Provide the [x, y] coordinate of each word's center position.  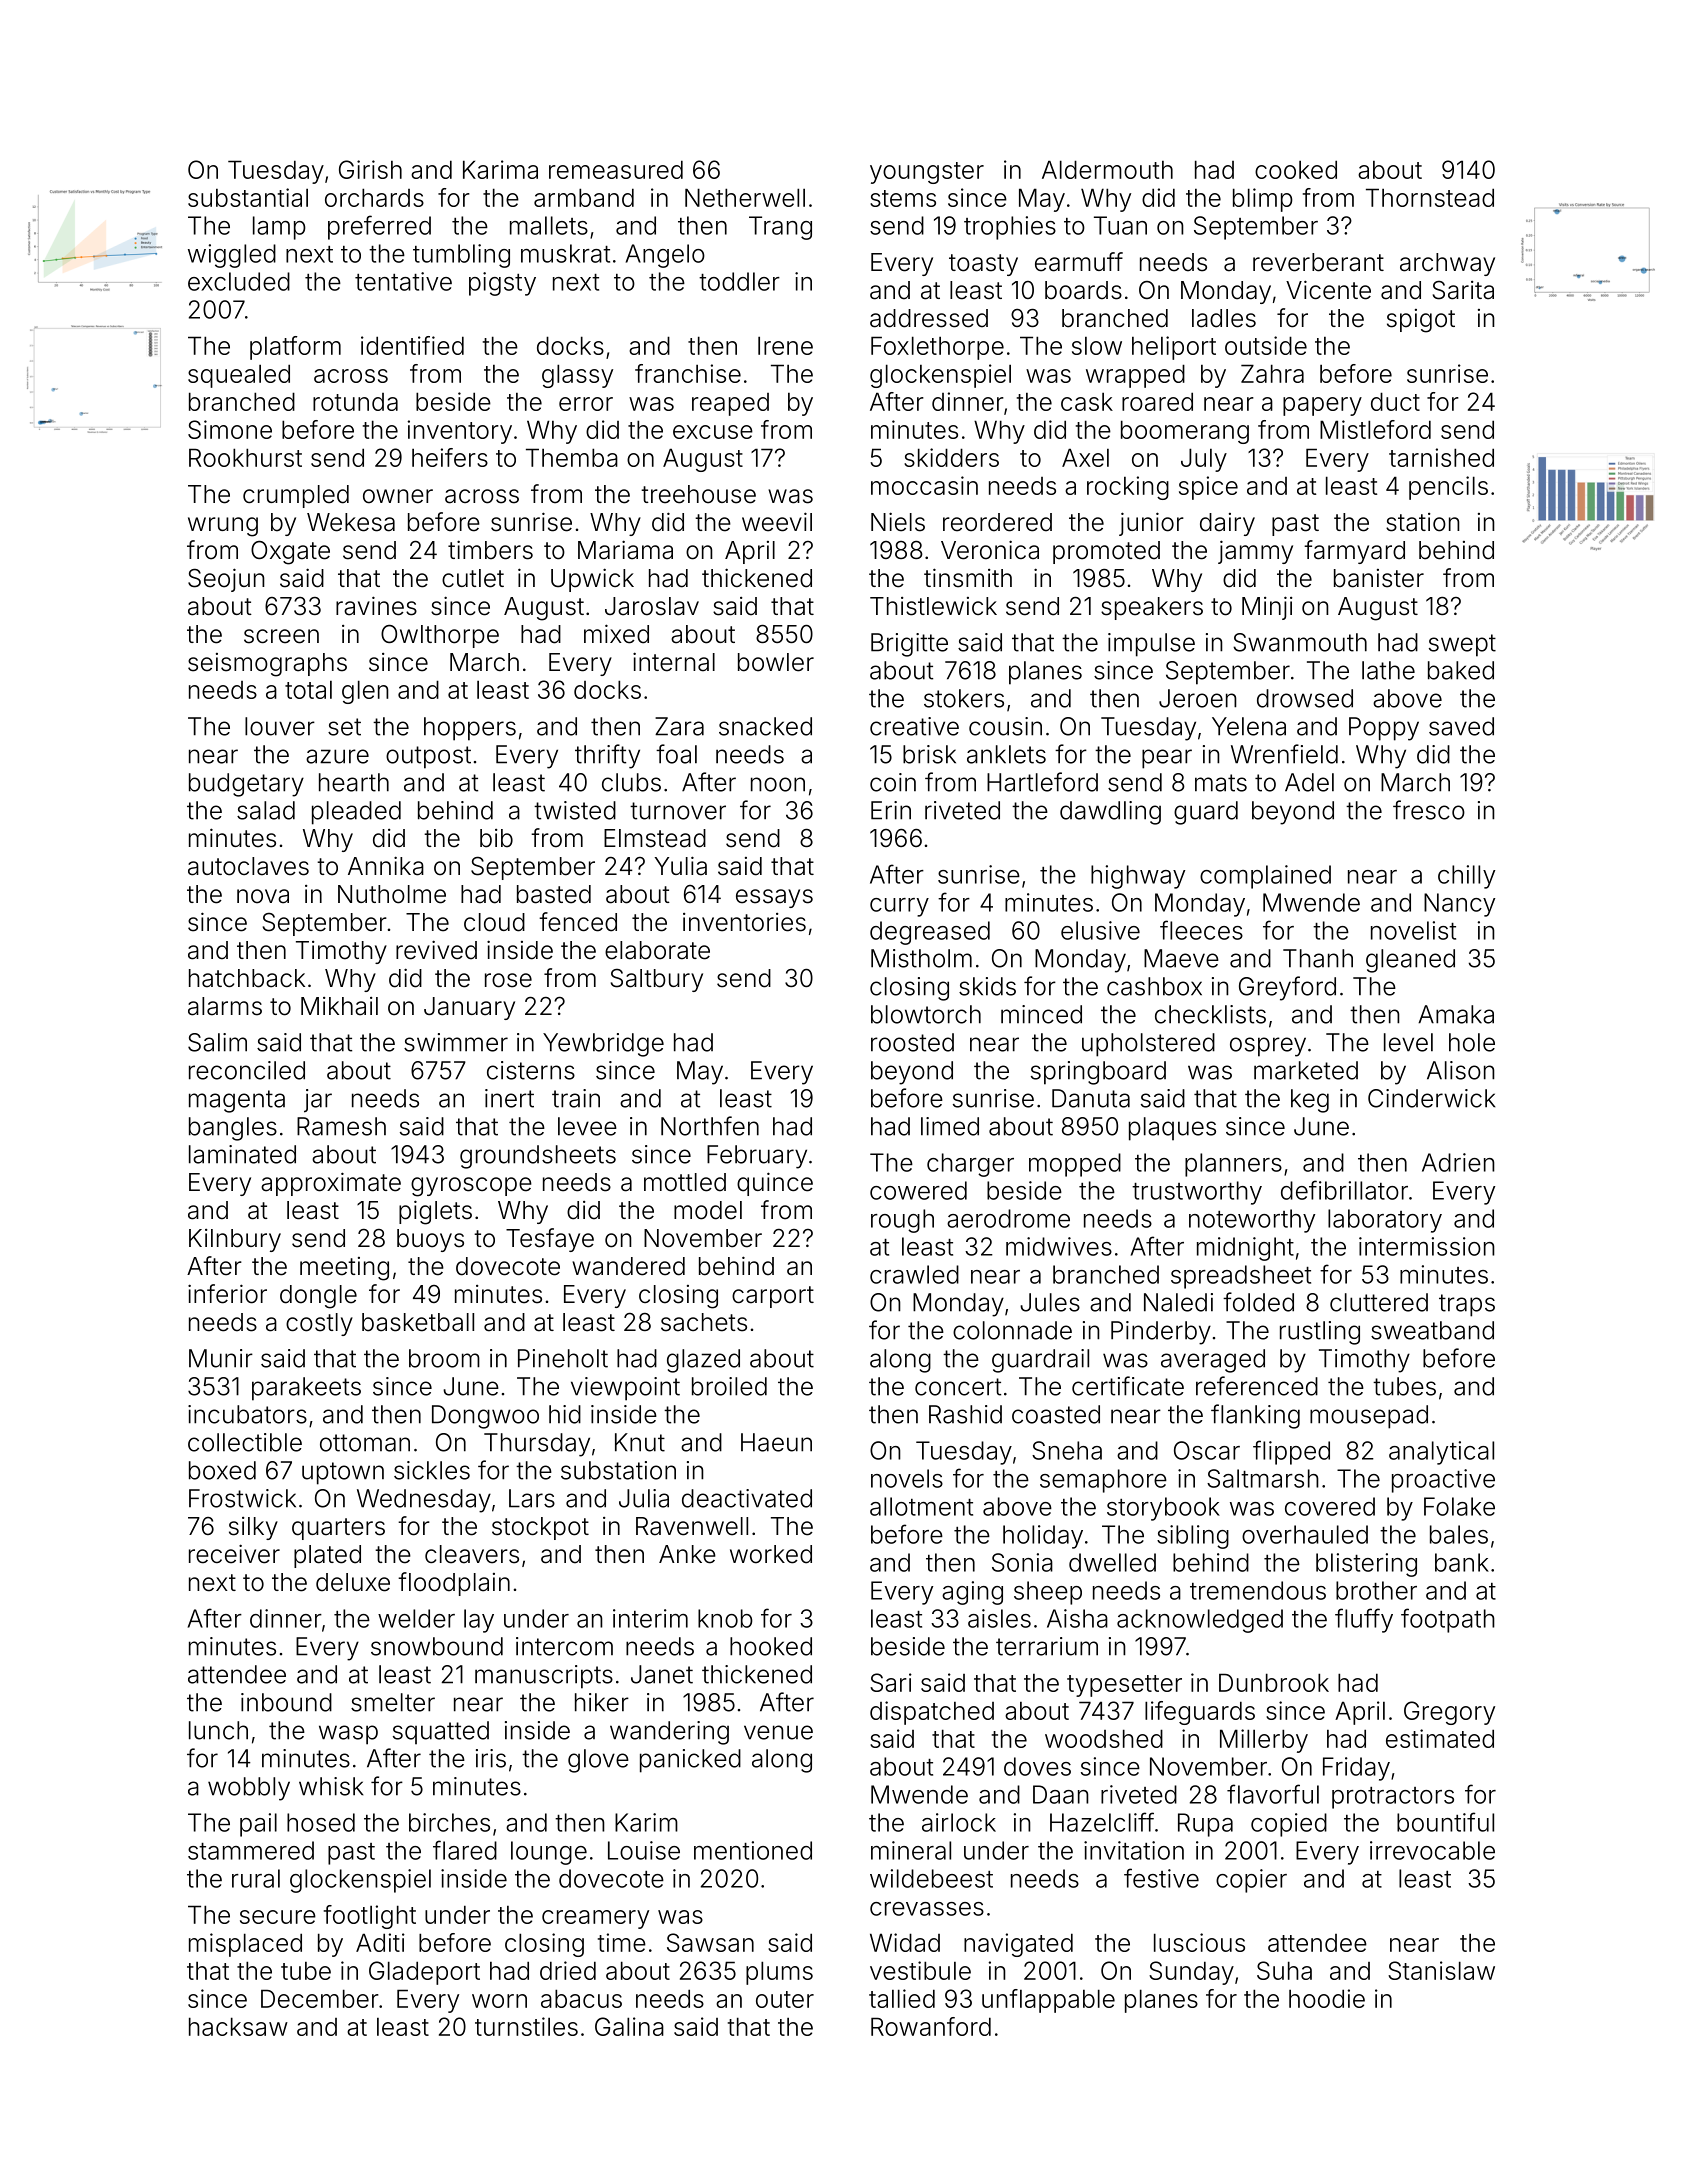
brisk [929, 754]
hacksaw [238, 2026]
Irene [785, 345]
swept [1462, 645]
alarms [225, 1006]
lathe [1388, 670]
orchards [374, 197]
